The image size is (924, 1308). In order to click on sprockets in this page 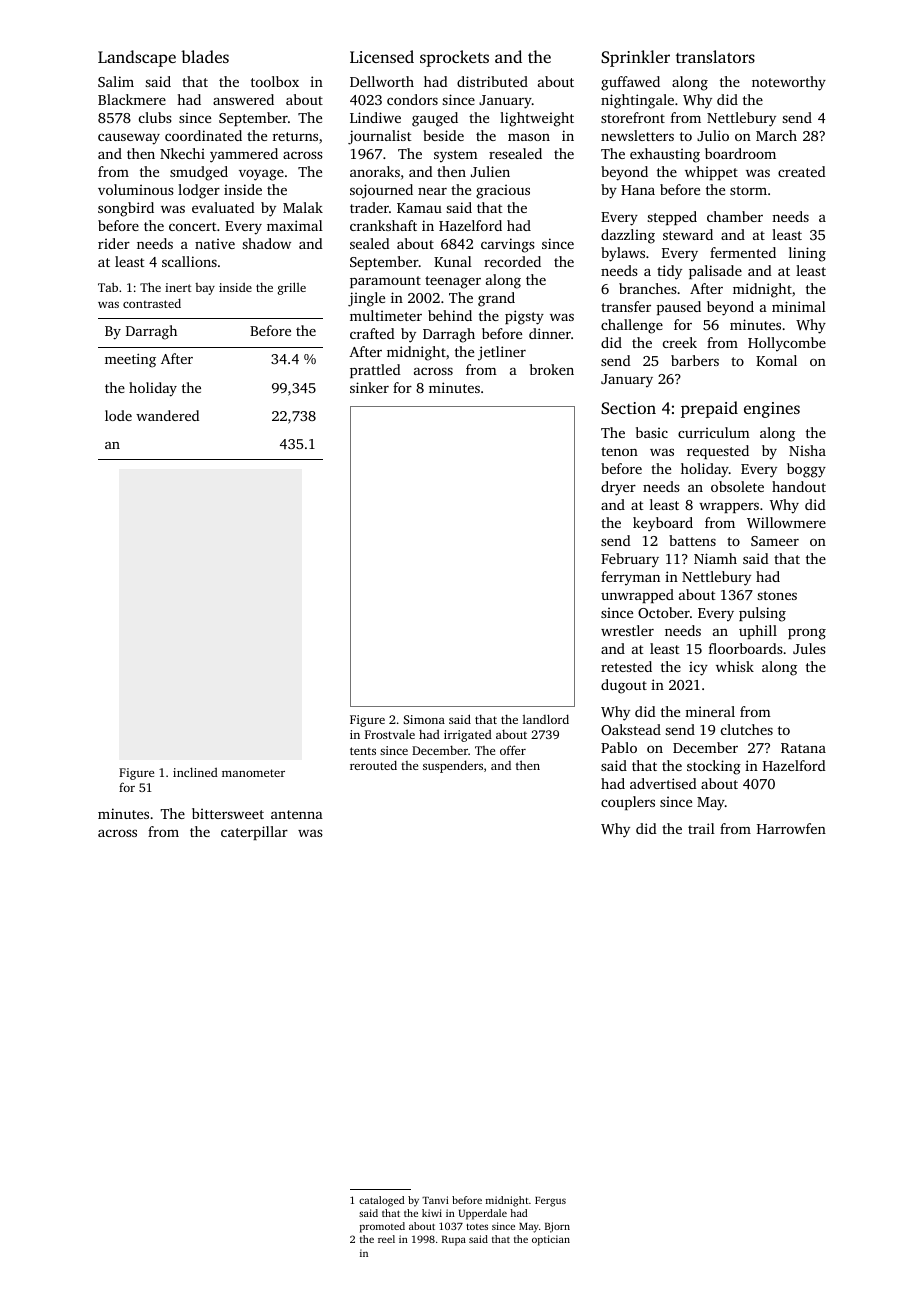, I will do `click(454, 58)`.
